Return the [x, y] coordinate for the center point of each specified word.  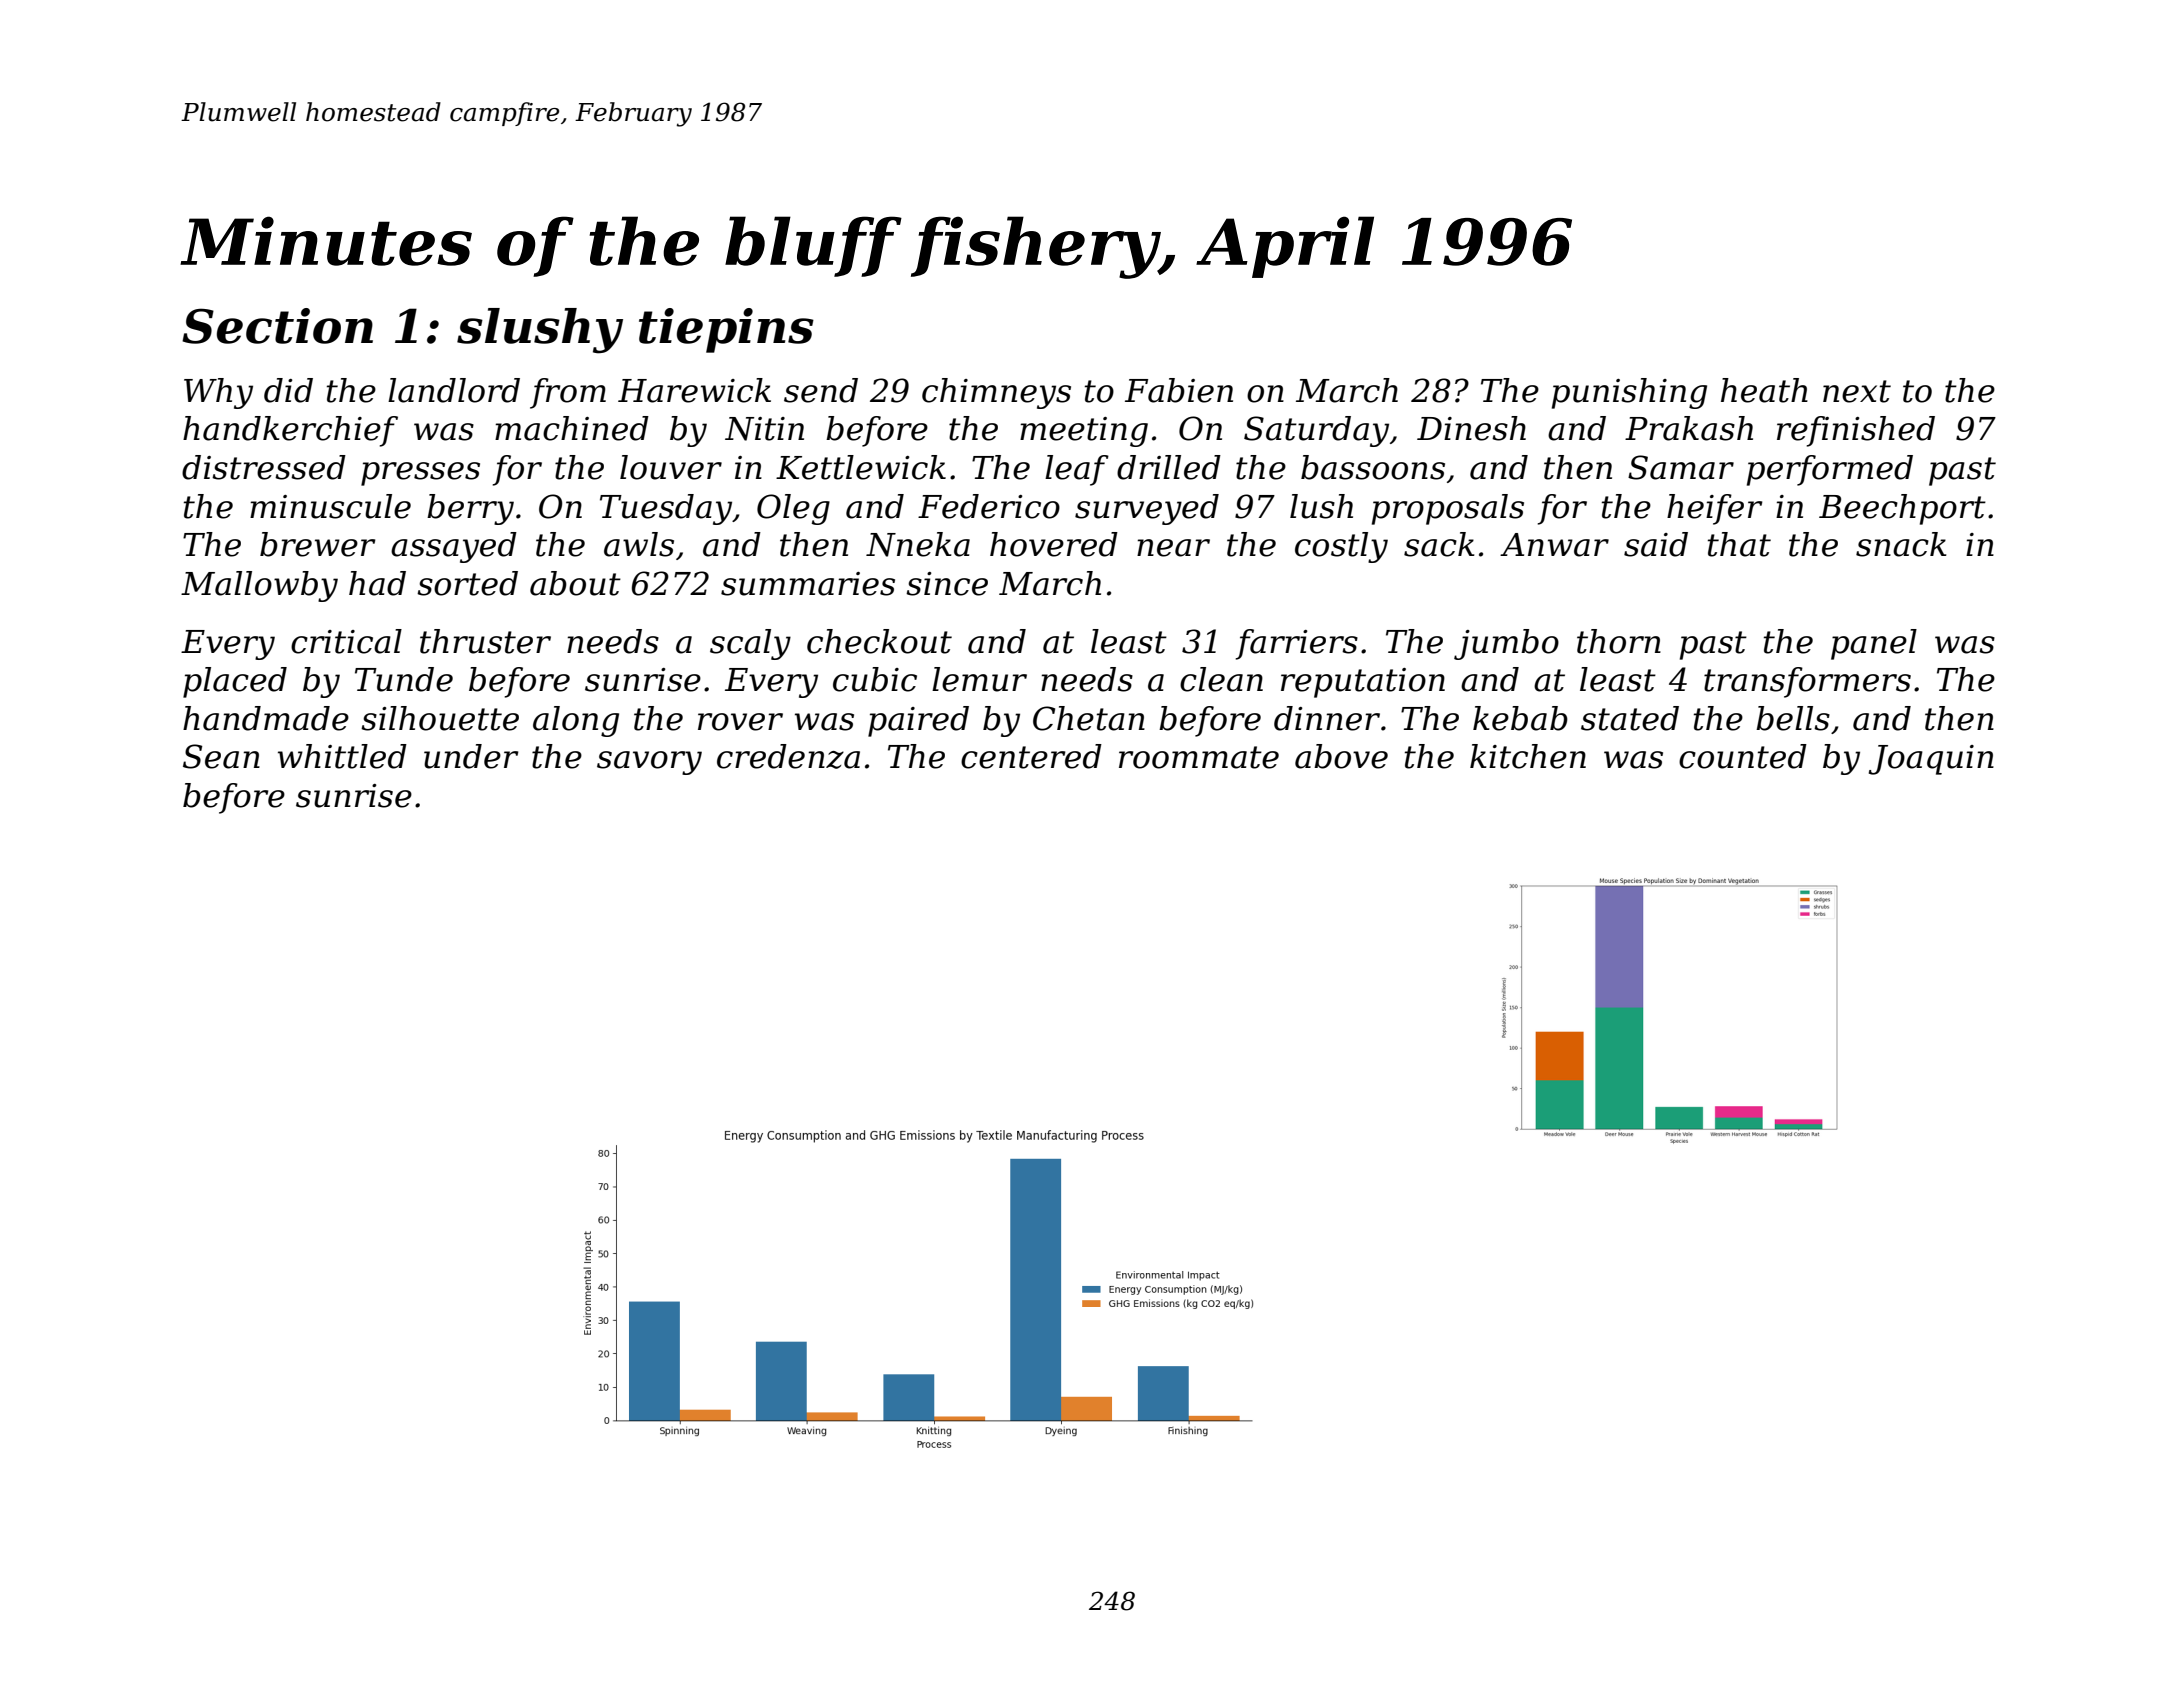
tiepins [726, 330]
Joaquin [1931, 760]
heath [1764, 390]
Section [277, 326]
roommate [1199, 757]
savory [649, 763]
